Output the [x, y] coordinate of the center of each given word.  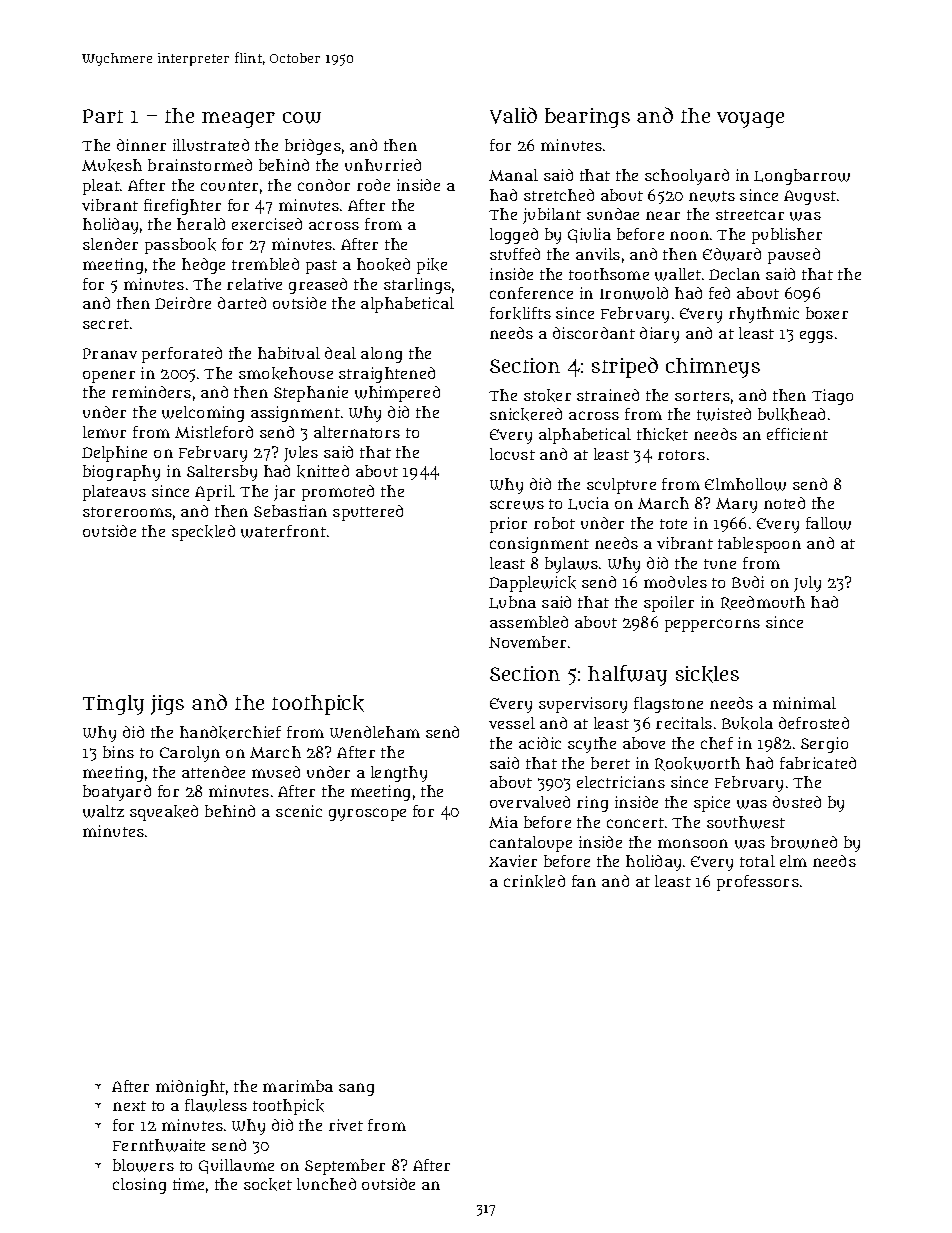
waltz [103, 811]
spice [712, 804]
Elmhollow [745, 484]
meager [238, 120]
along [381, 355]
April [214, 493]
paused [794, 256]
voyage [750, 120]
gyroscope [367, 814]
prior [508, 525]
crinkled [534, 881]
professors [758, 883]
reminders [151, 392]
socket [268, 1184]
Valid [513, 115]
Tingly [113, 705]
